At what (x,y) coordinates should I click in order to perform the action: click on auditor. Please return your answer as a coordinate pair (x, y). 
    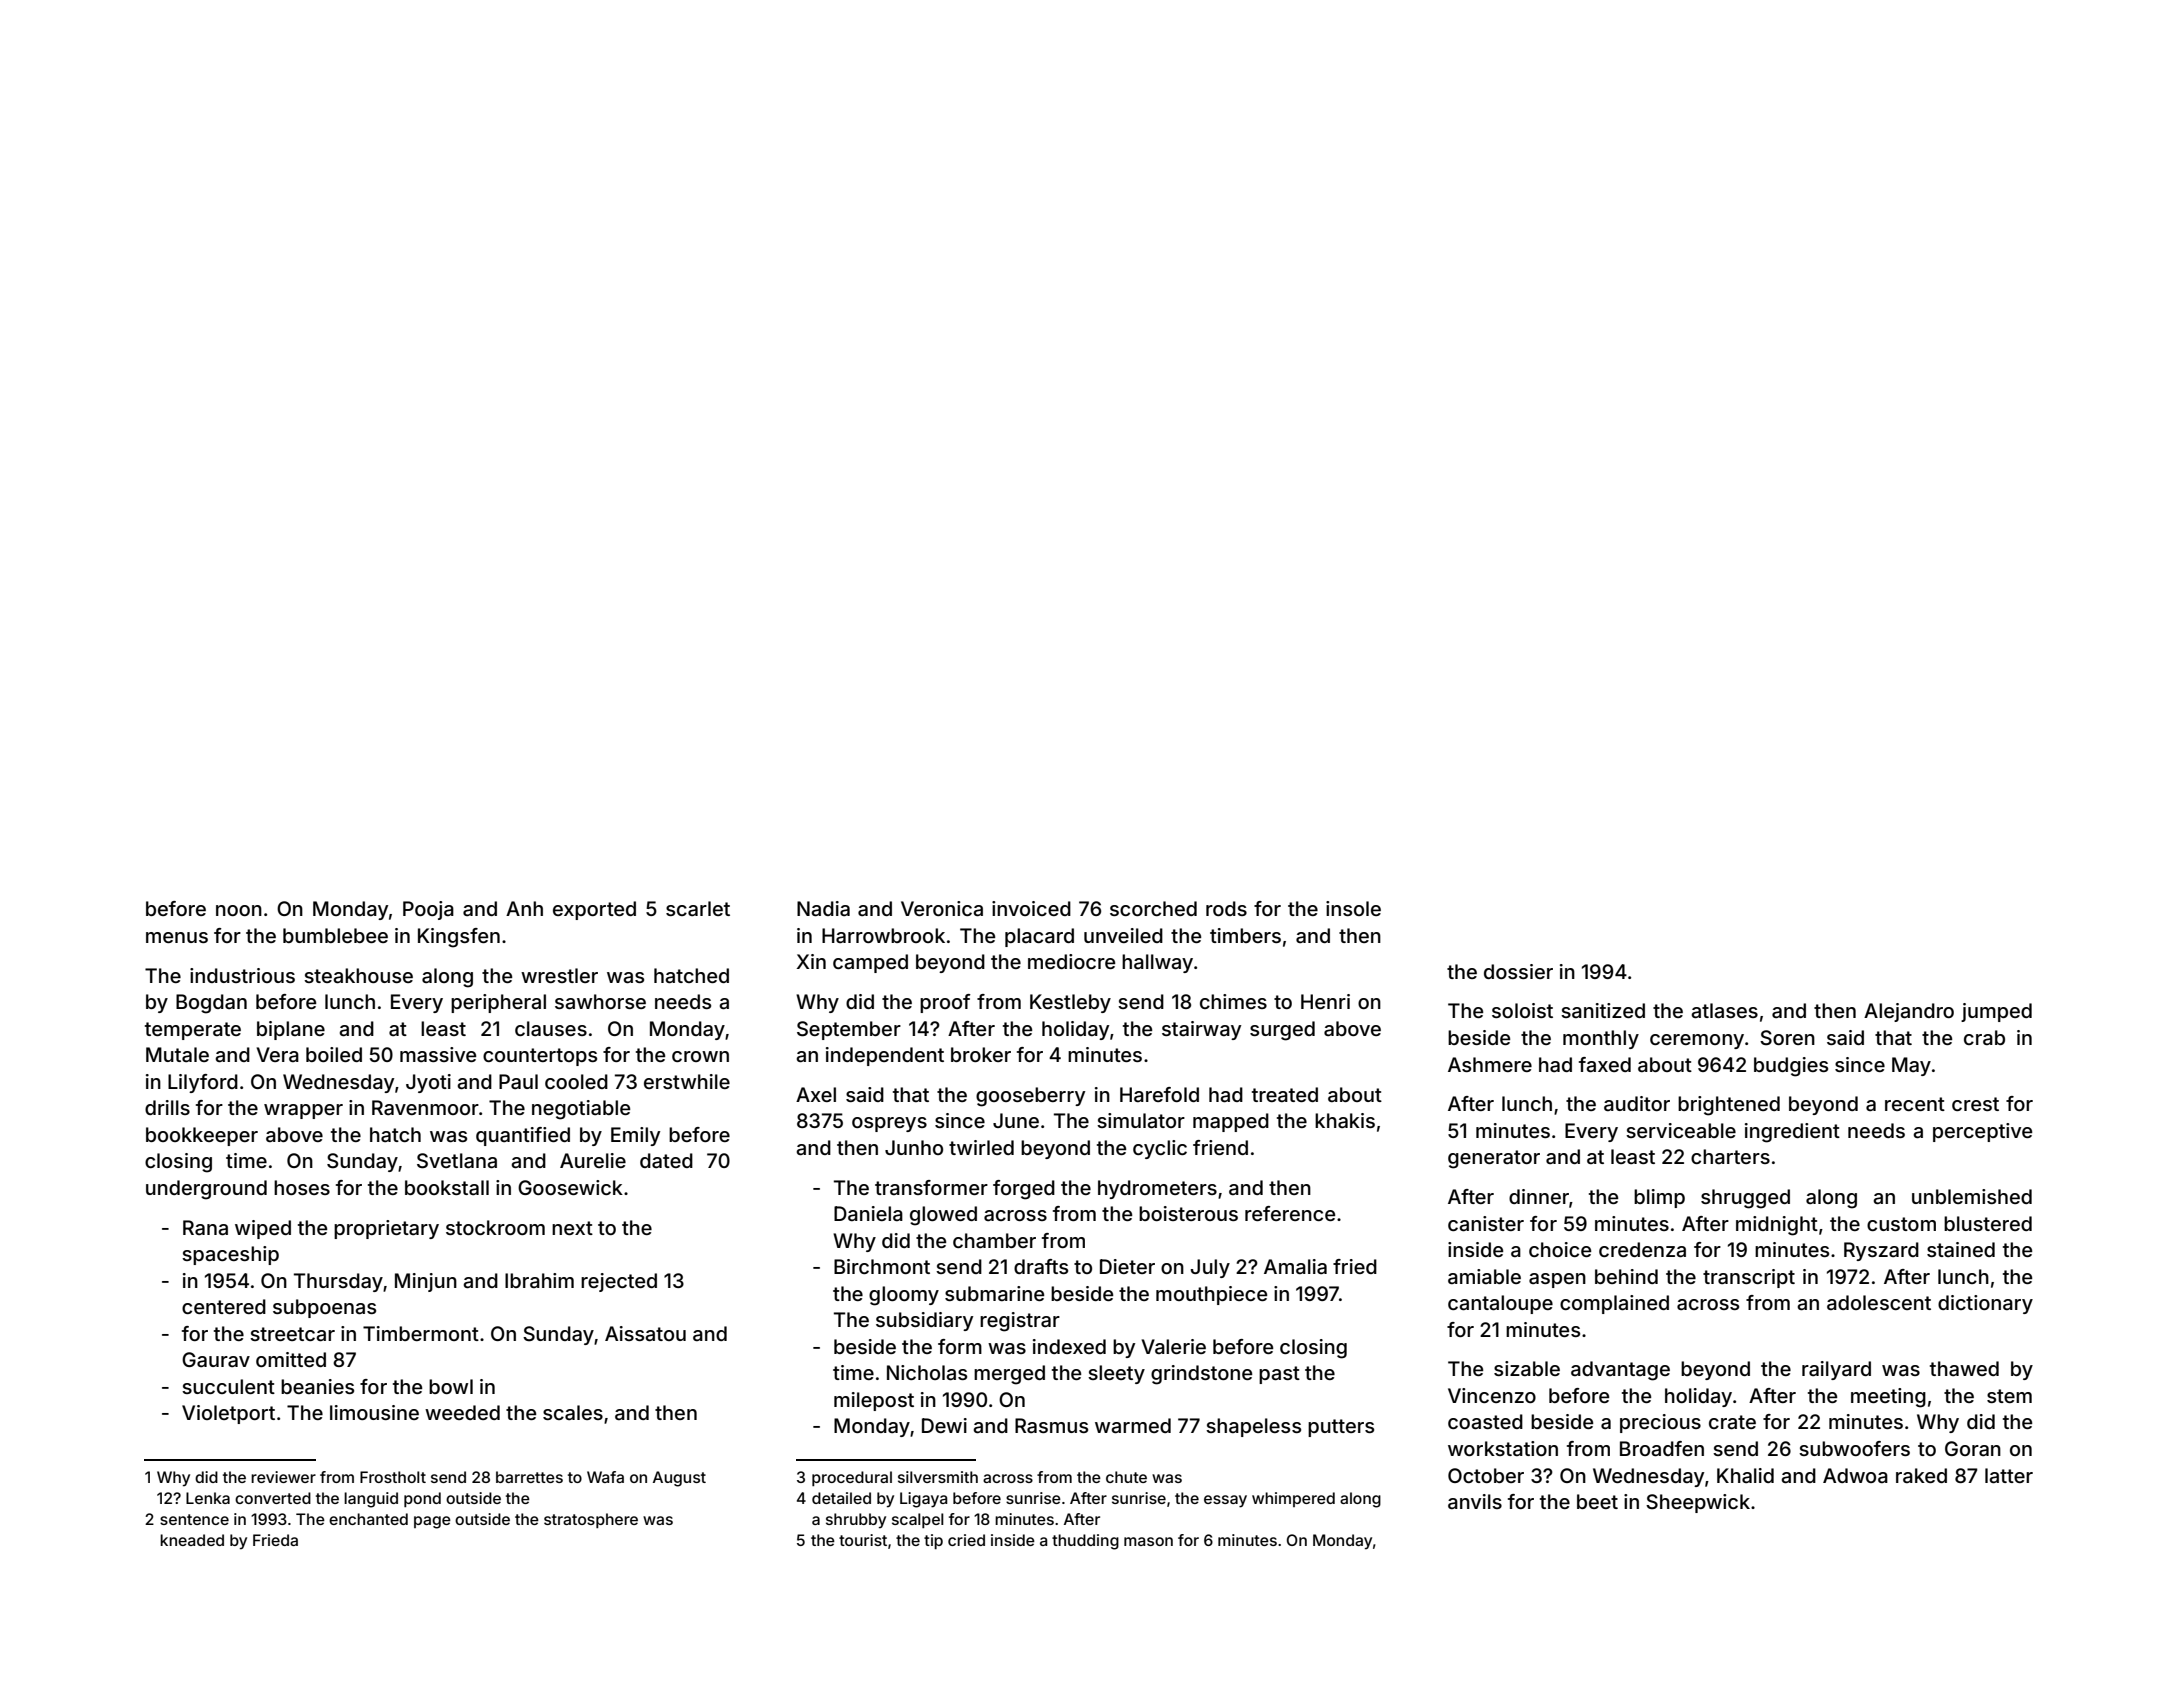
    Looking at the image, I should click on (1637, 1103).
